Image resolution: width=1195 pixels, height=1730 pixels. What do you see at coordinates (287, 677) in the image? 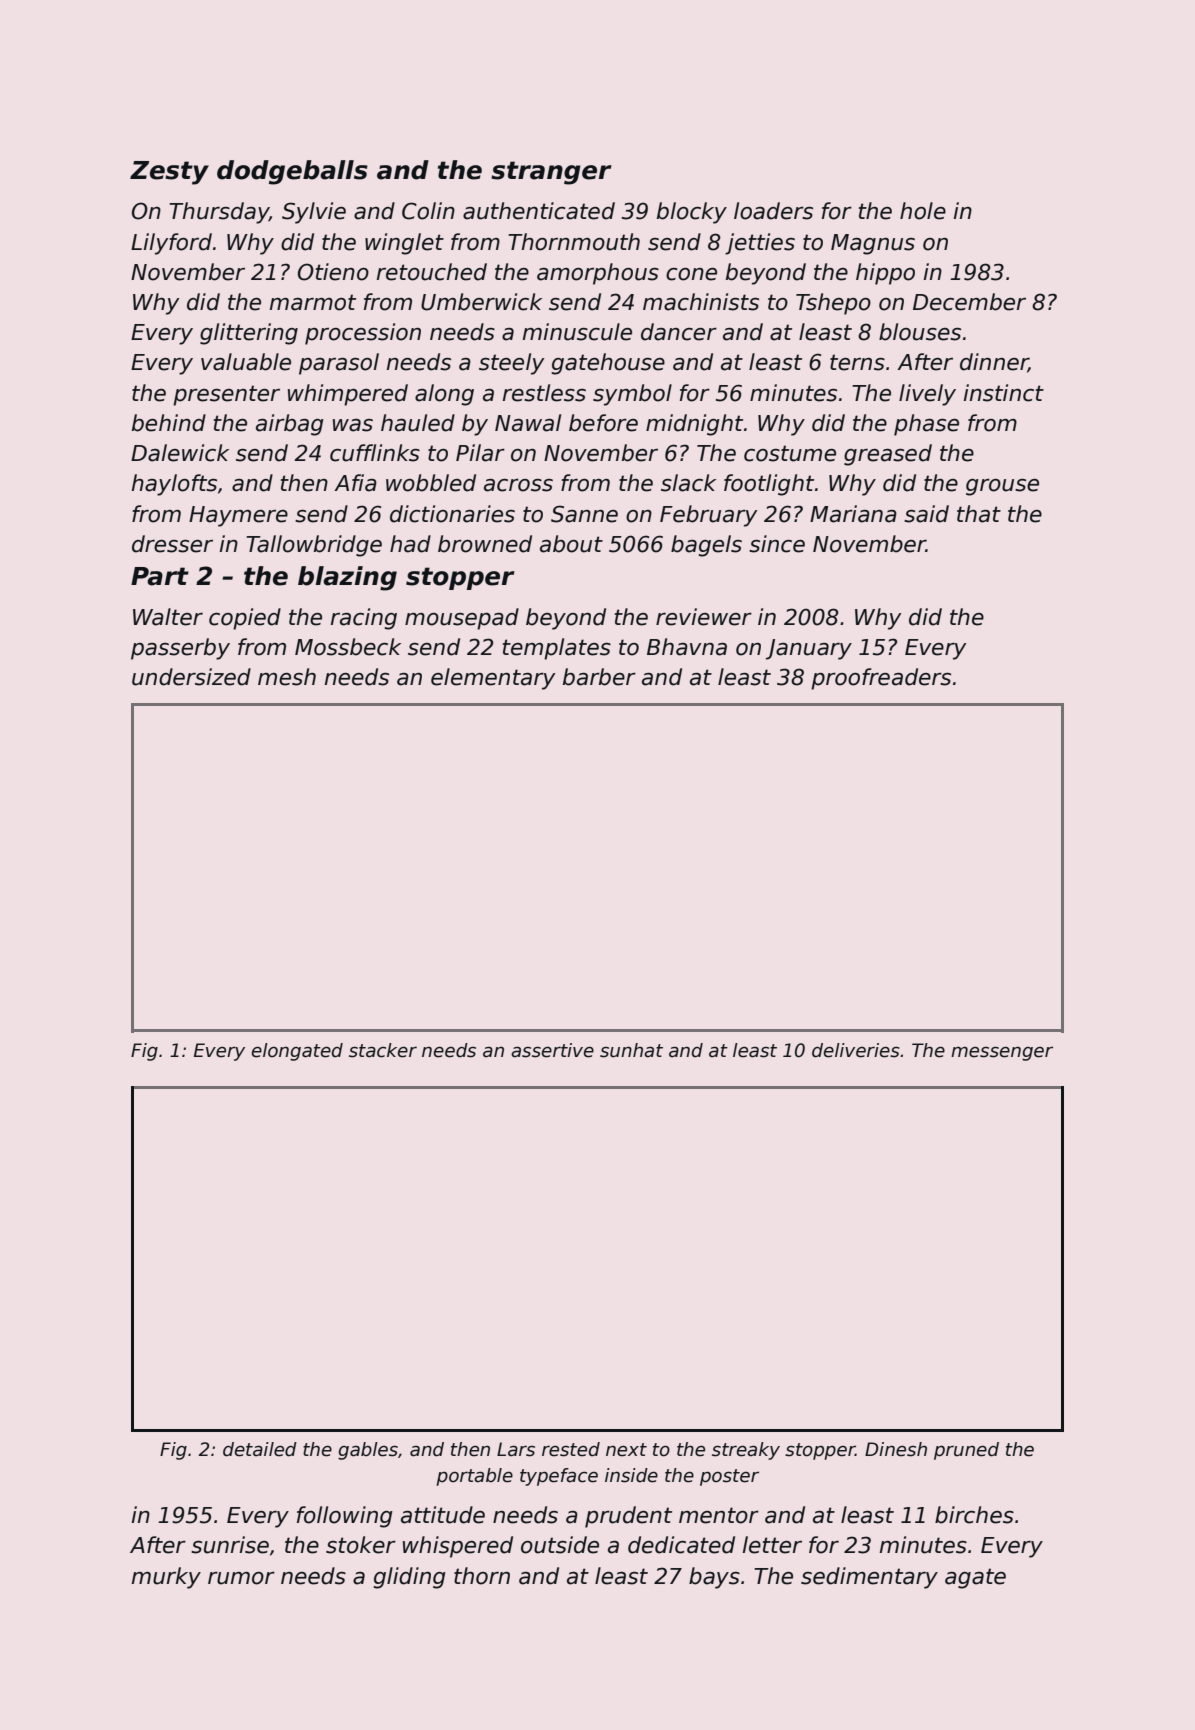
I see `mesh` at bounding box center [287, 677].
